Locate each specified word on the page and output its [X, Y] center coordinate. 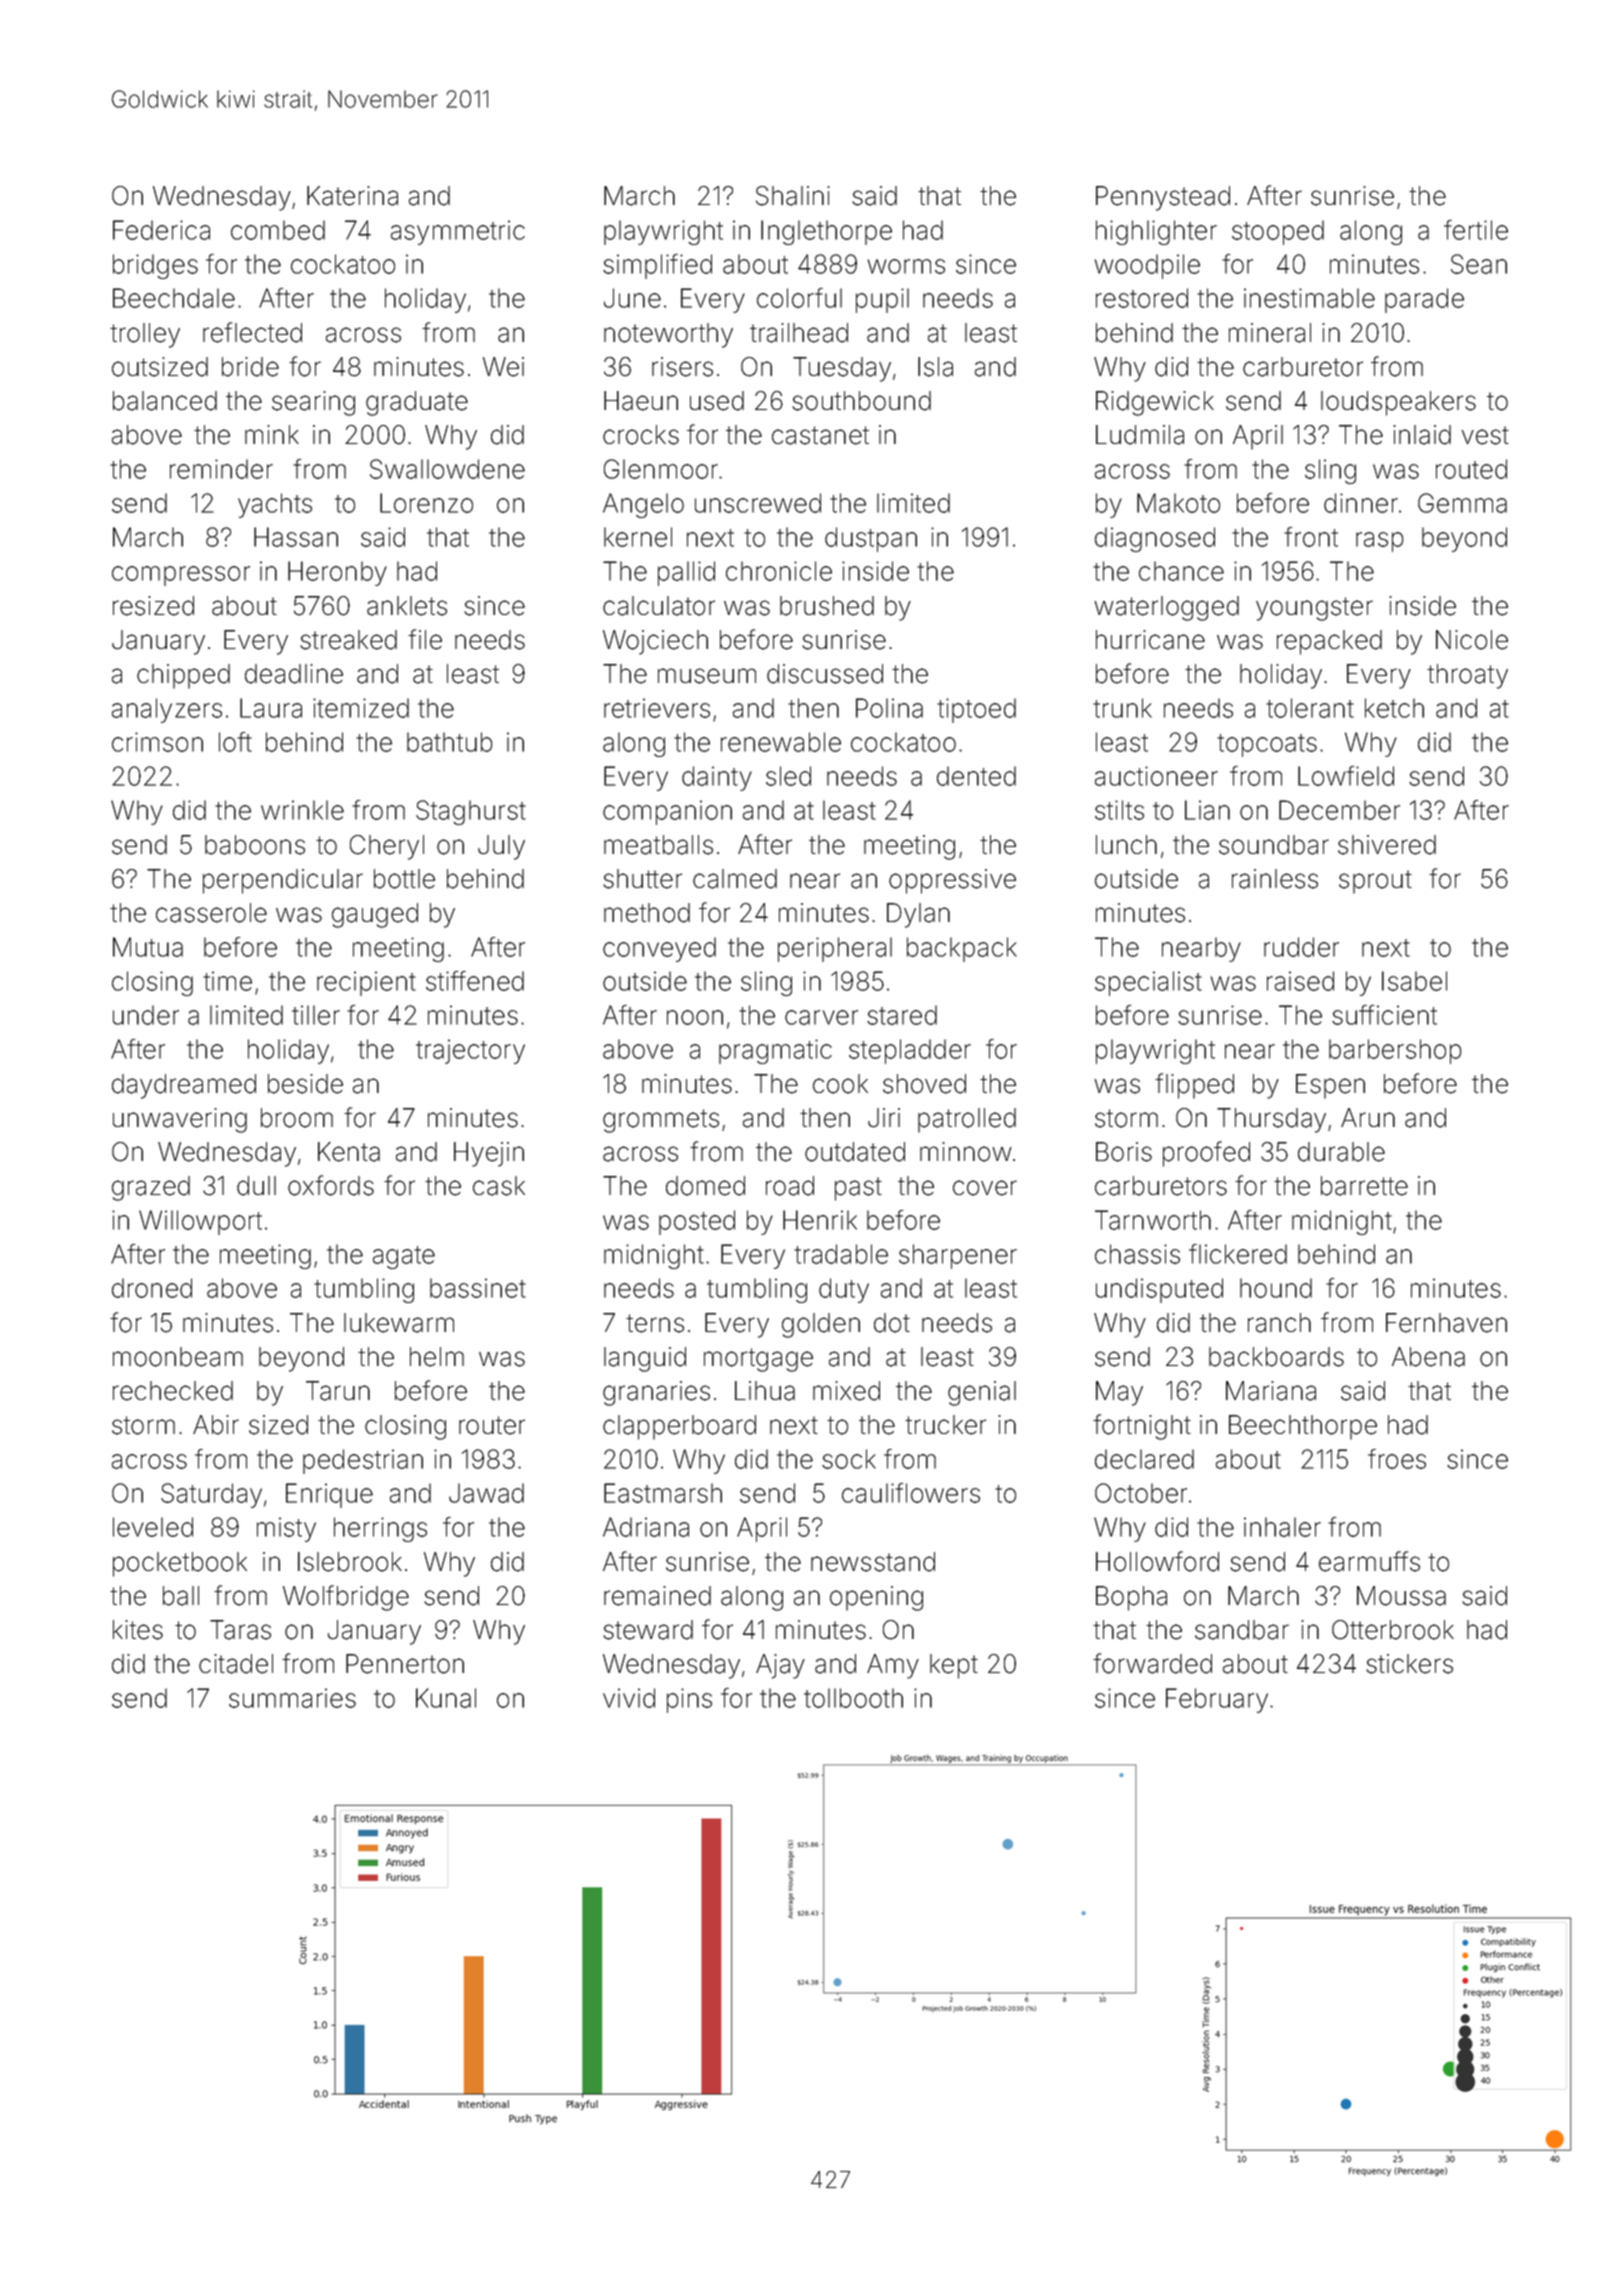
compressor [181, 576]
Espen [1330, 1086]
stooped [1278, 232]
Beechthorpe [1303, 1427]
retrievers [657, 708]
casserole [211, 913]
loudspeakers [1398, 403]
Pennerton [405, 1664]
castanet [820, 435]
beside [305, 1084]
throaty [1467, 676]
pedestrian [363, 1461]
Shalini [793, 196]
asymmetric [458, 232]
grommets [661, 1121]
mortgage [758, 1360]
